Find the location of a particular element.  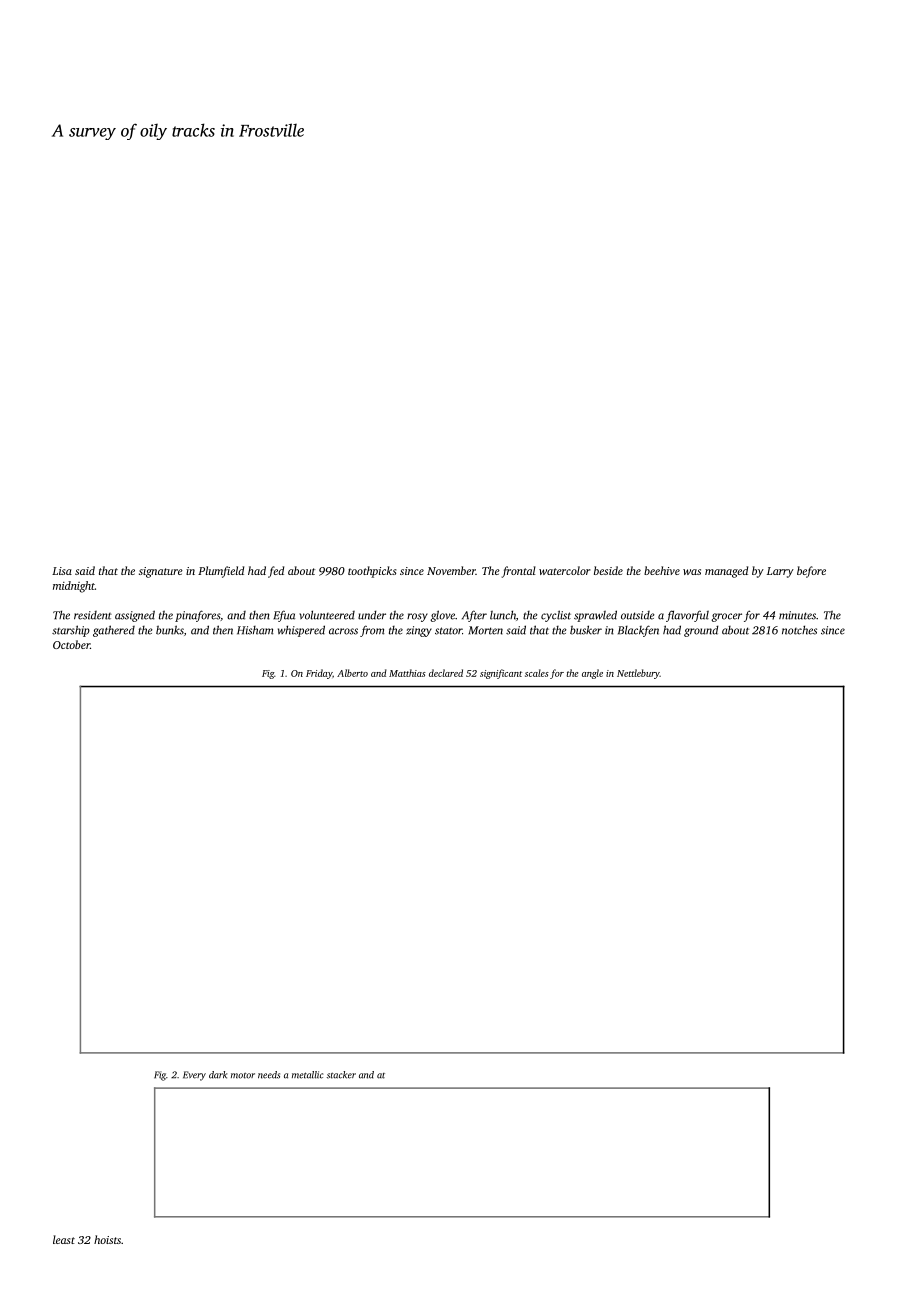

angle is located at coordinates (592, 674).
